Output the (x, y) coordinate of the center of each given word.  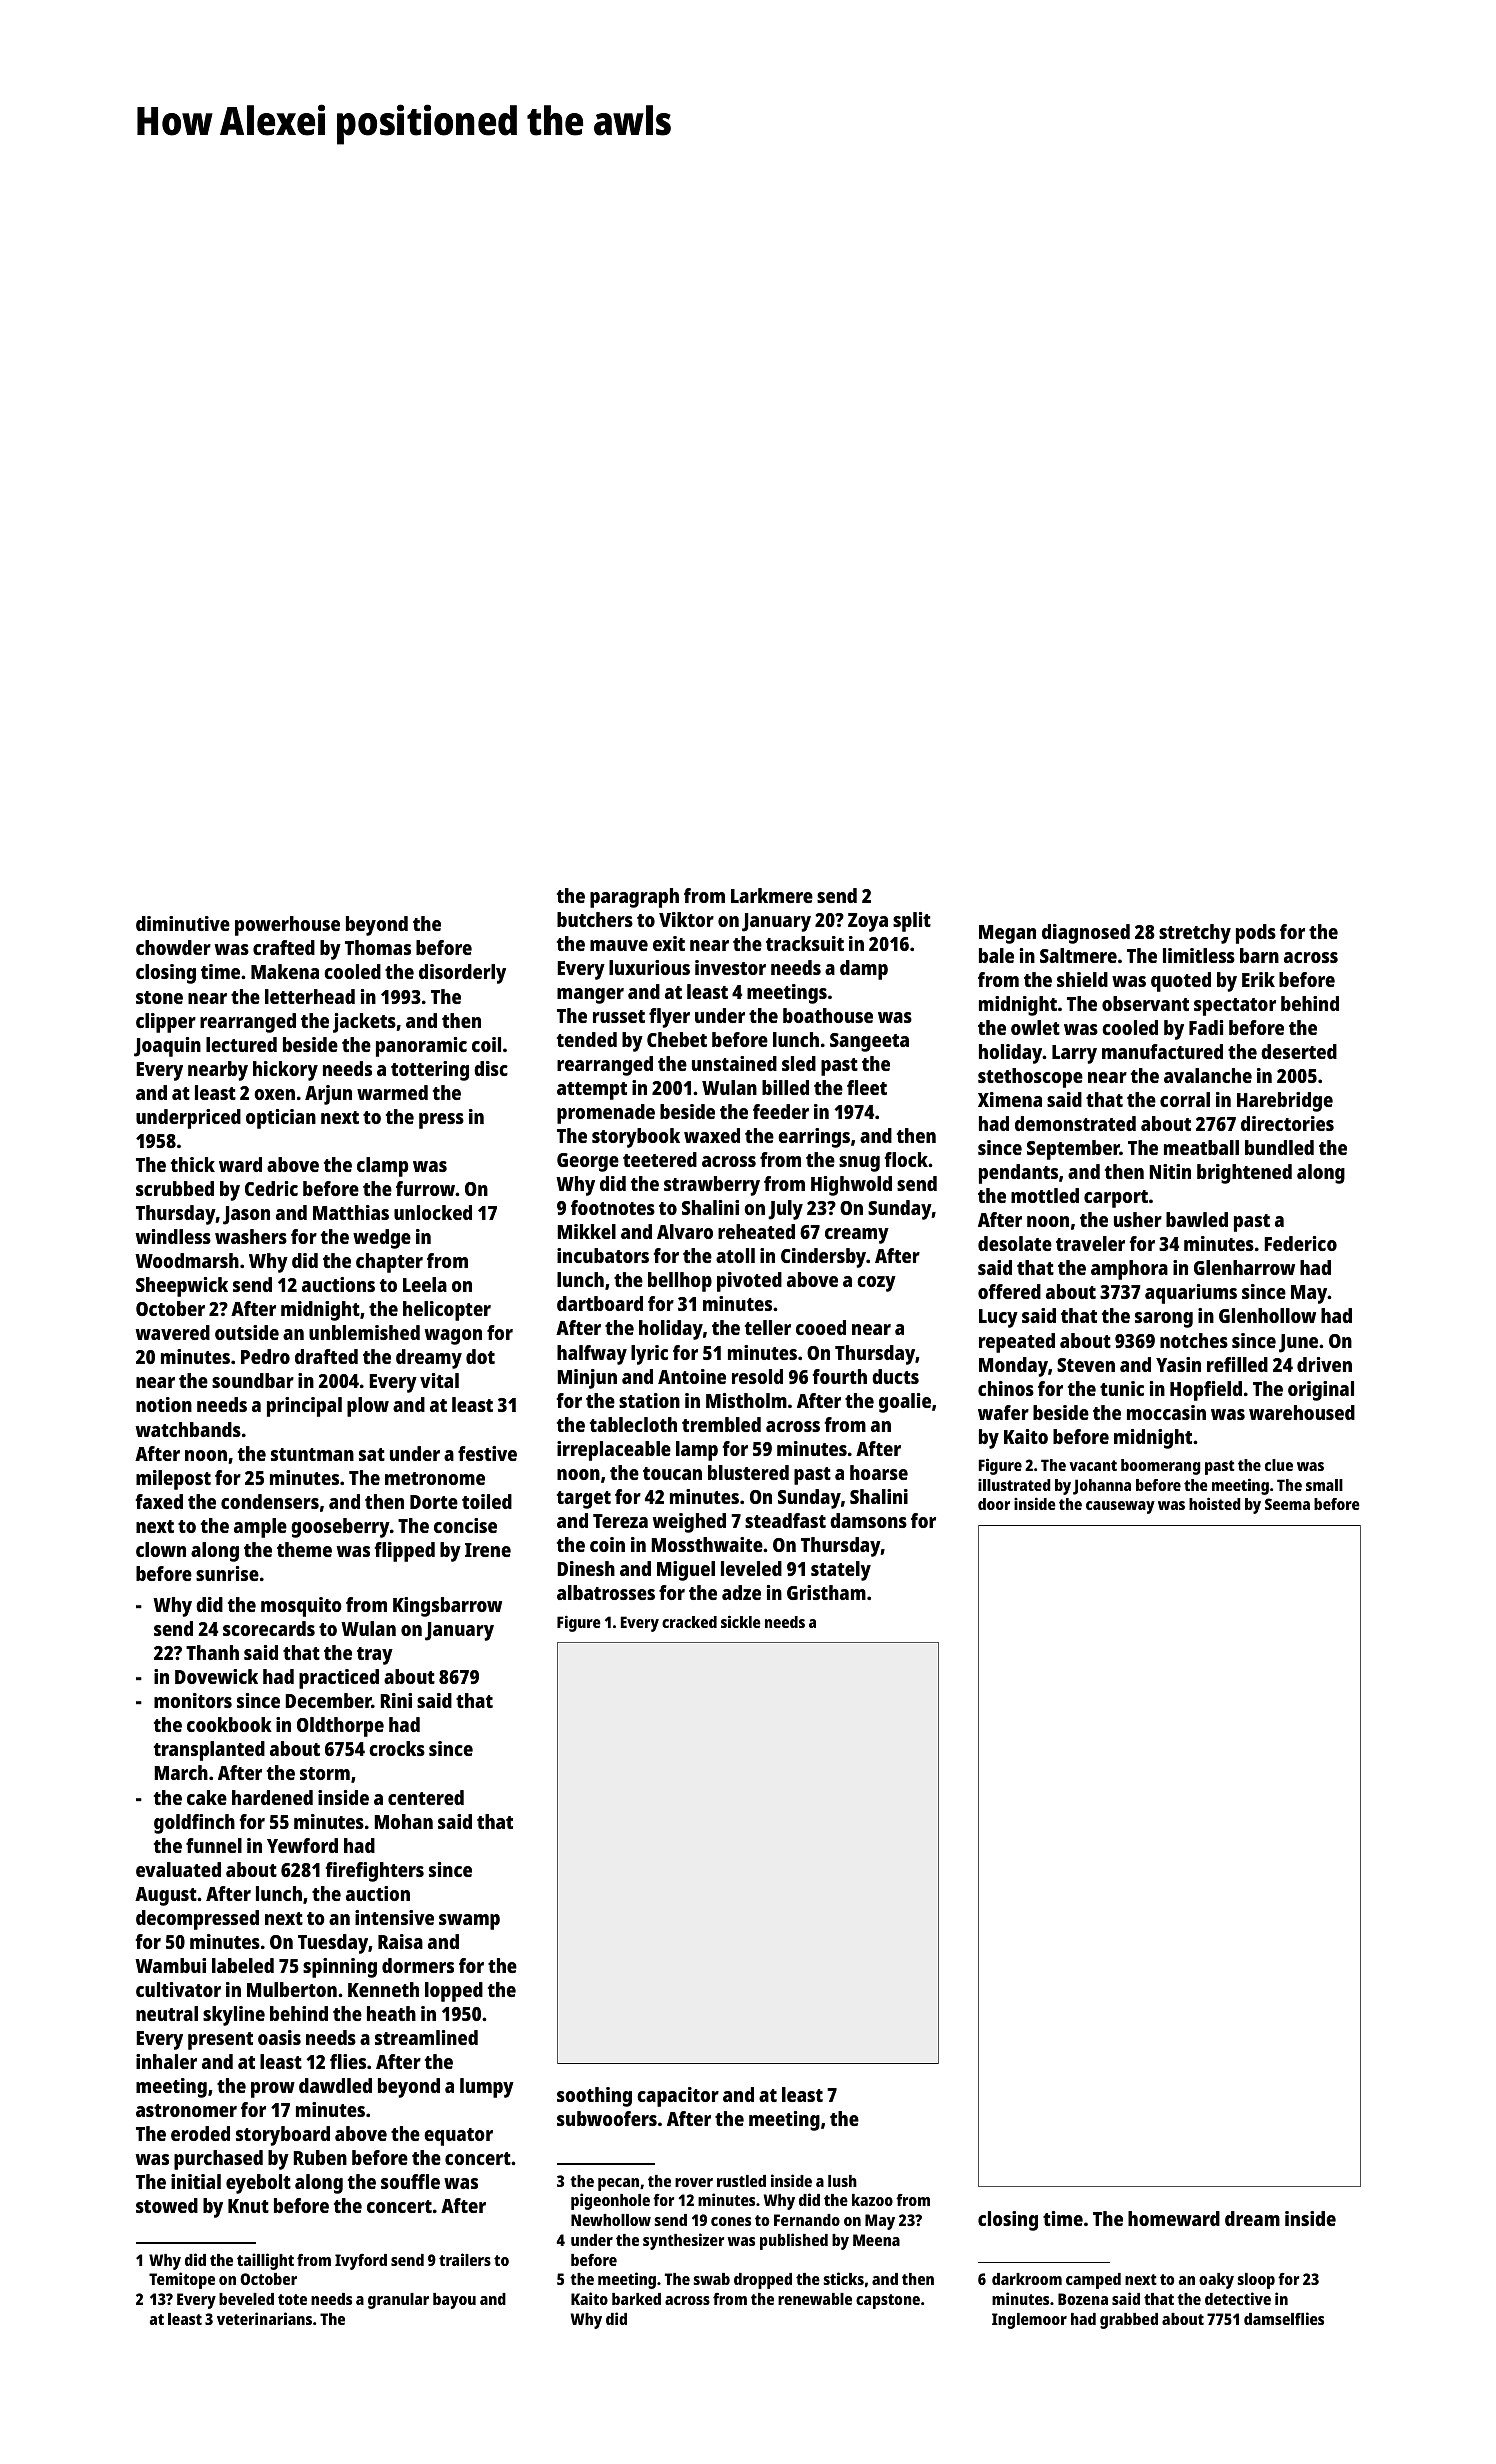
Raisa (400, 1941)
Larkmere (772, 895)
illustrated (1014, 1485)
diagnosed (1086, 934)
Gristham (826, 1592)
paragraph (634, 898)
